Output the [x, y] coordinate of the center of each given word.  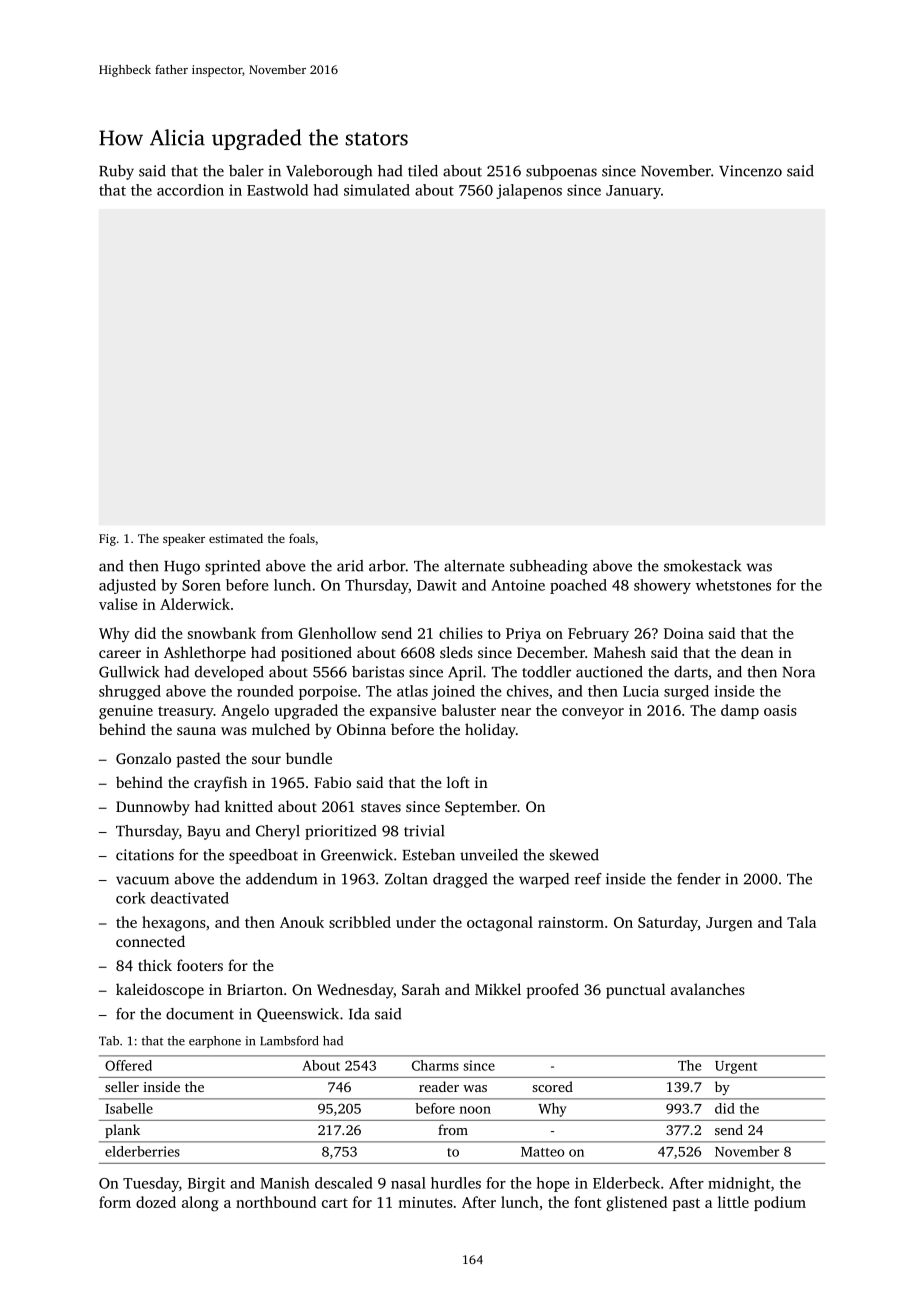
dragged [460, 880]
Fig [107, 540]
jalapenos [529, 191]
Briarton [255, 989]
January [633, 192]
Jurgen [729, 924]
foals [302, 538]
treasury [186, 712]
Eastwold [277, 190]
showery [662, 586]
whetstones [733, 585]
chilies [461, 633]
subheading [549, 567]
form [115, 1202]
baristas [378, 672]
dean [757, 652]
